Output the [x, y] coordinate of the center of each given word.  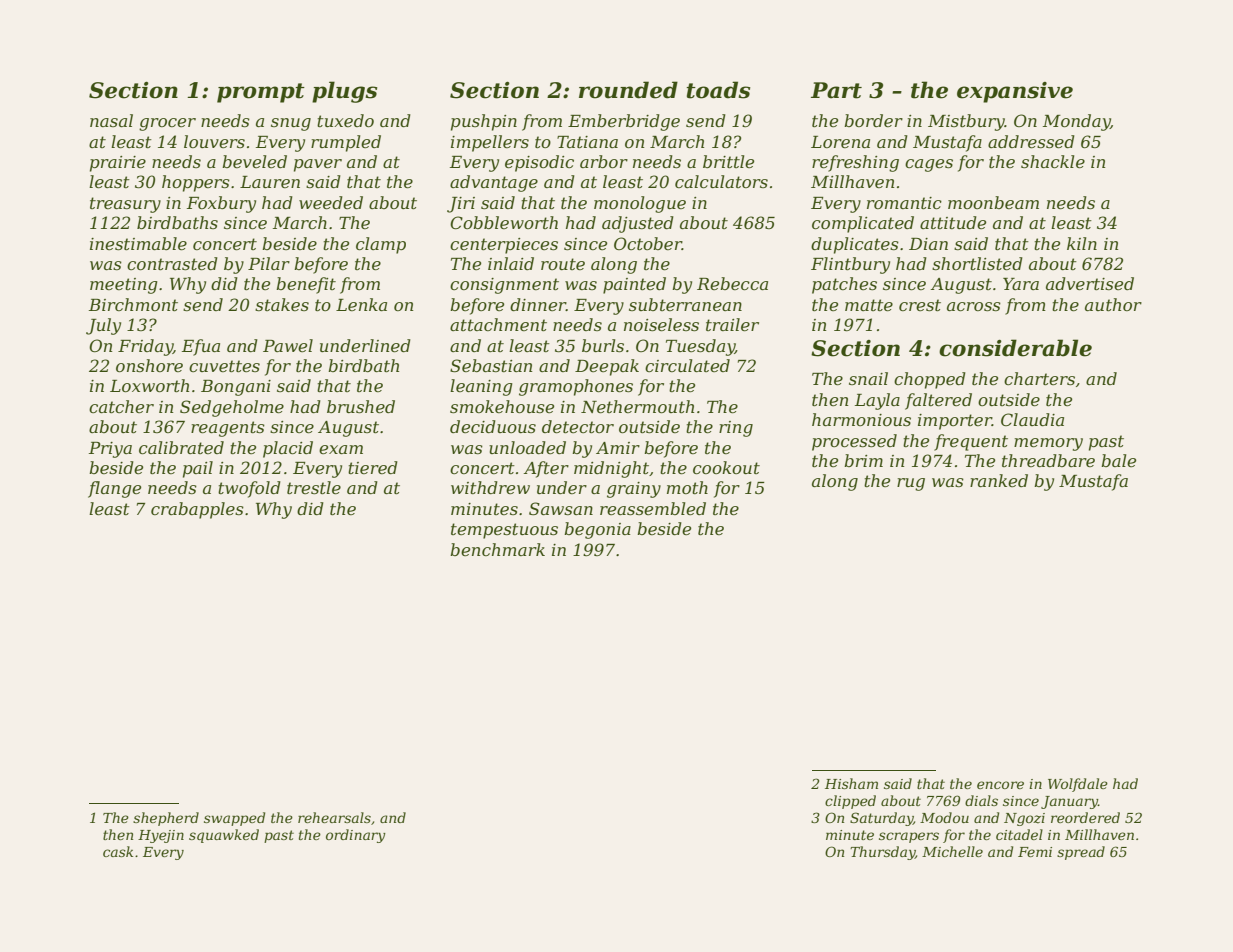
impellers [490, 143]
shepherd [166, 819]
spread [1081, 853]
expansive [1015, 92]
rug [911, 484]
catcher [121, 406]
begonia [597, 530]
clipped [850, 802]
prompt [261, 93]
